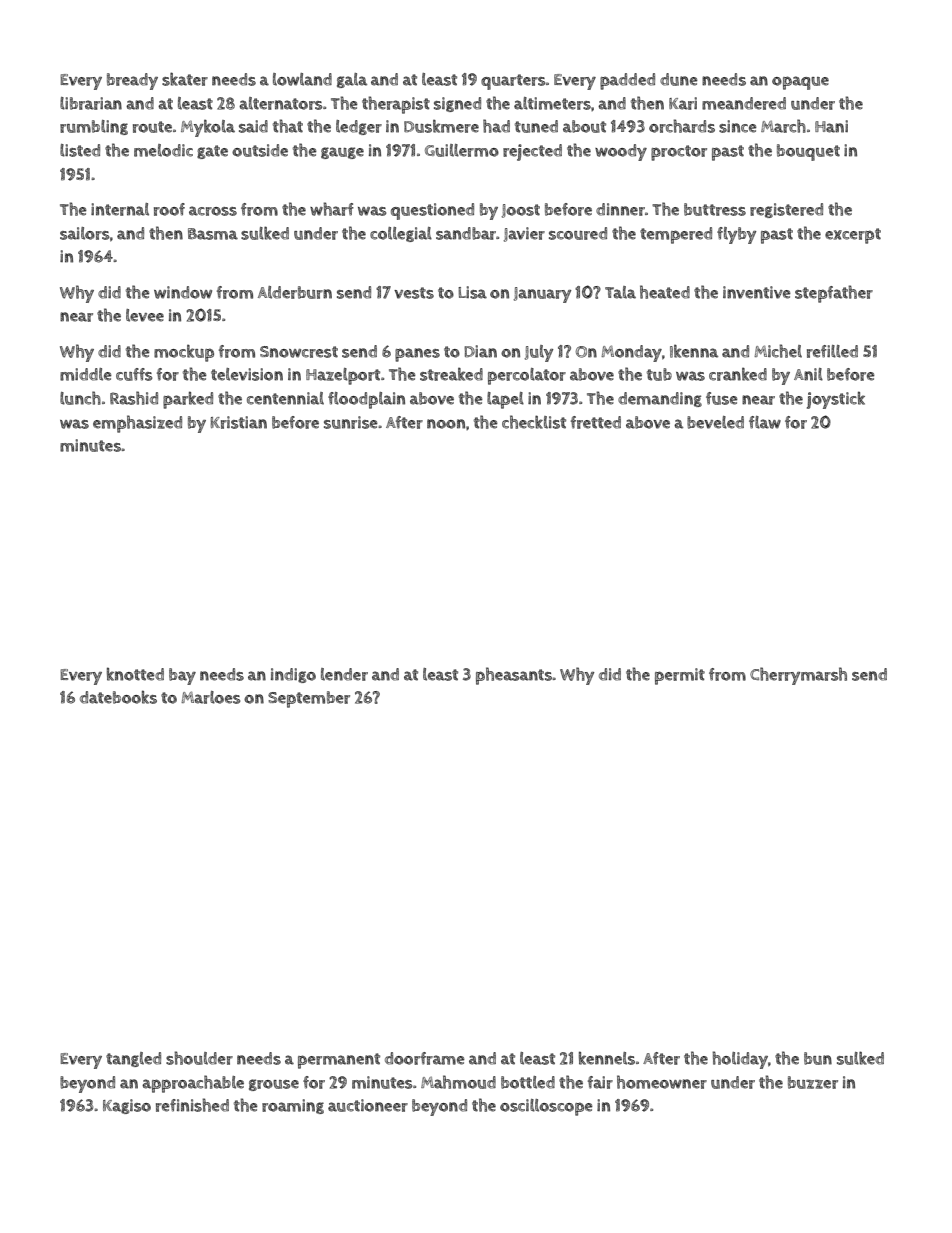 The width and height of the page is (952, 1233). Describe the element at coordinates (192, 1105) in the page. I see `refinished` at that location.
